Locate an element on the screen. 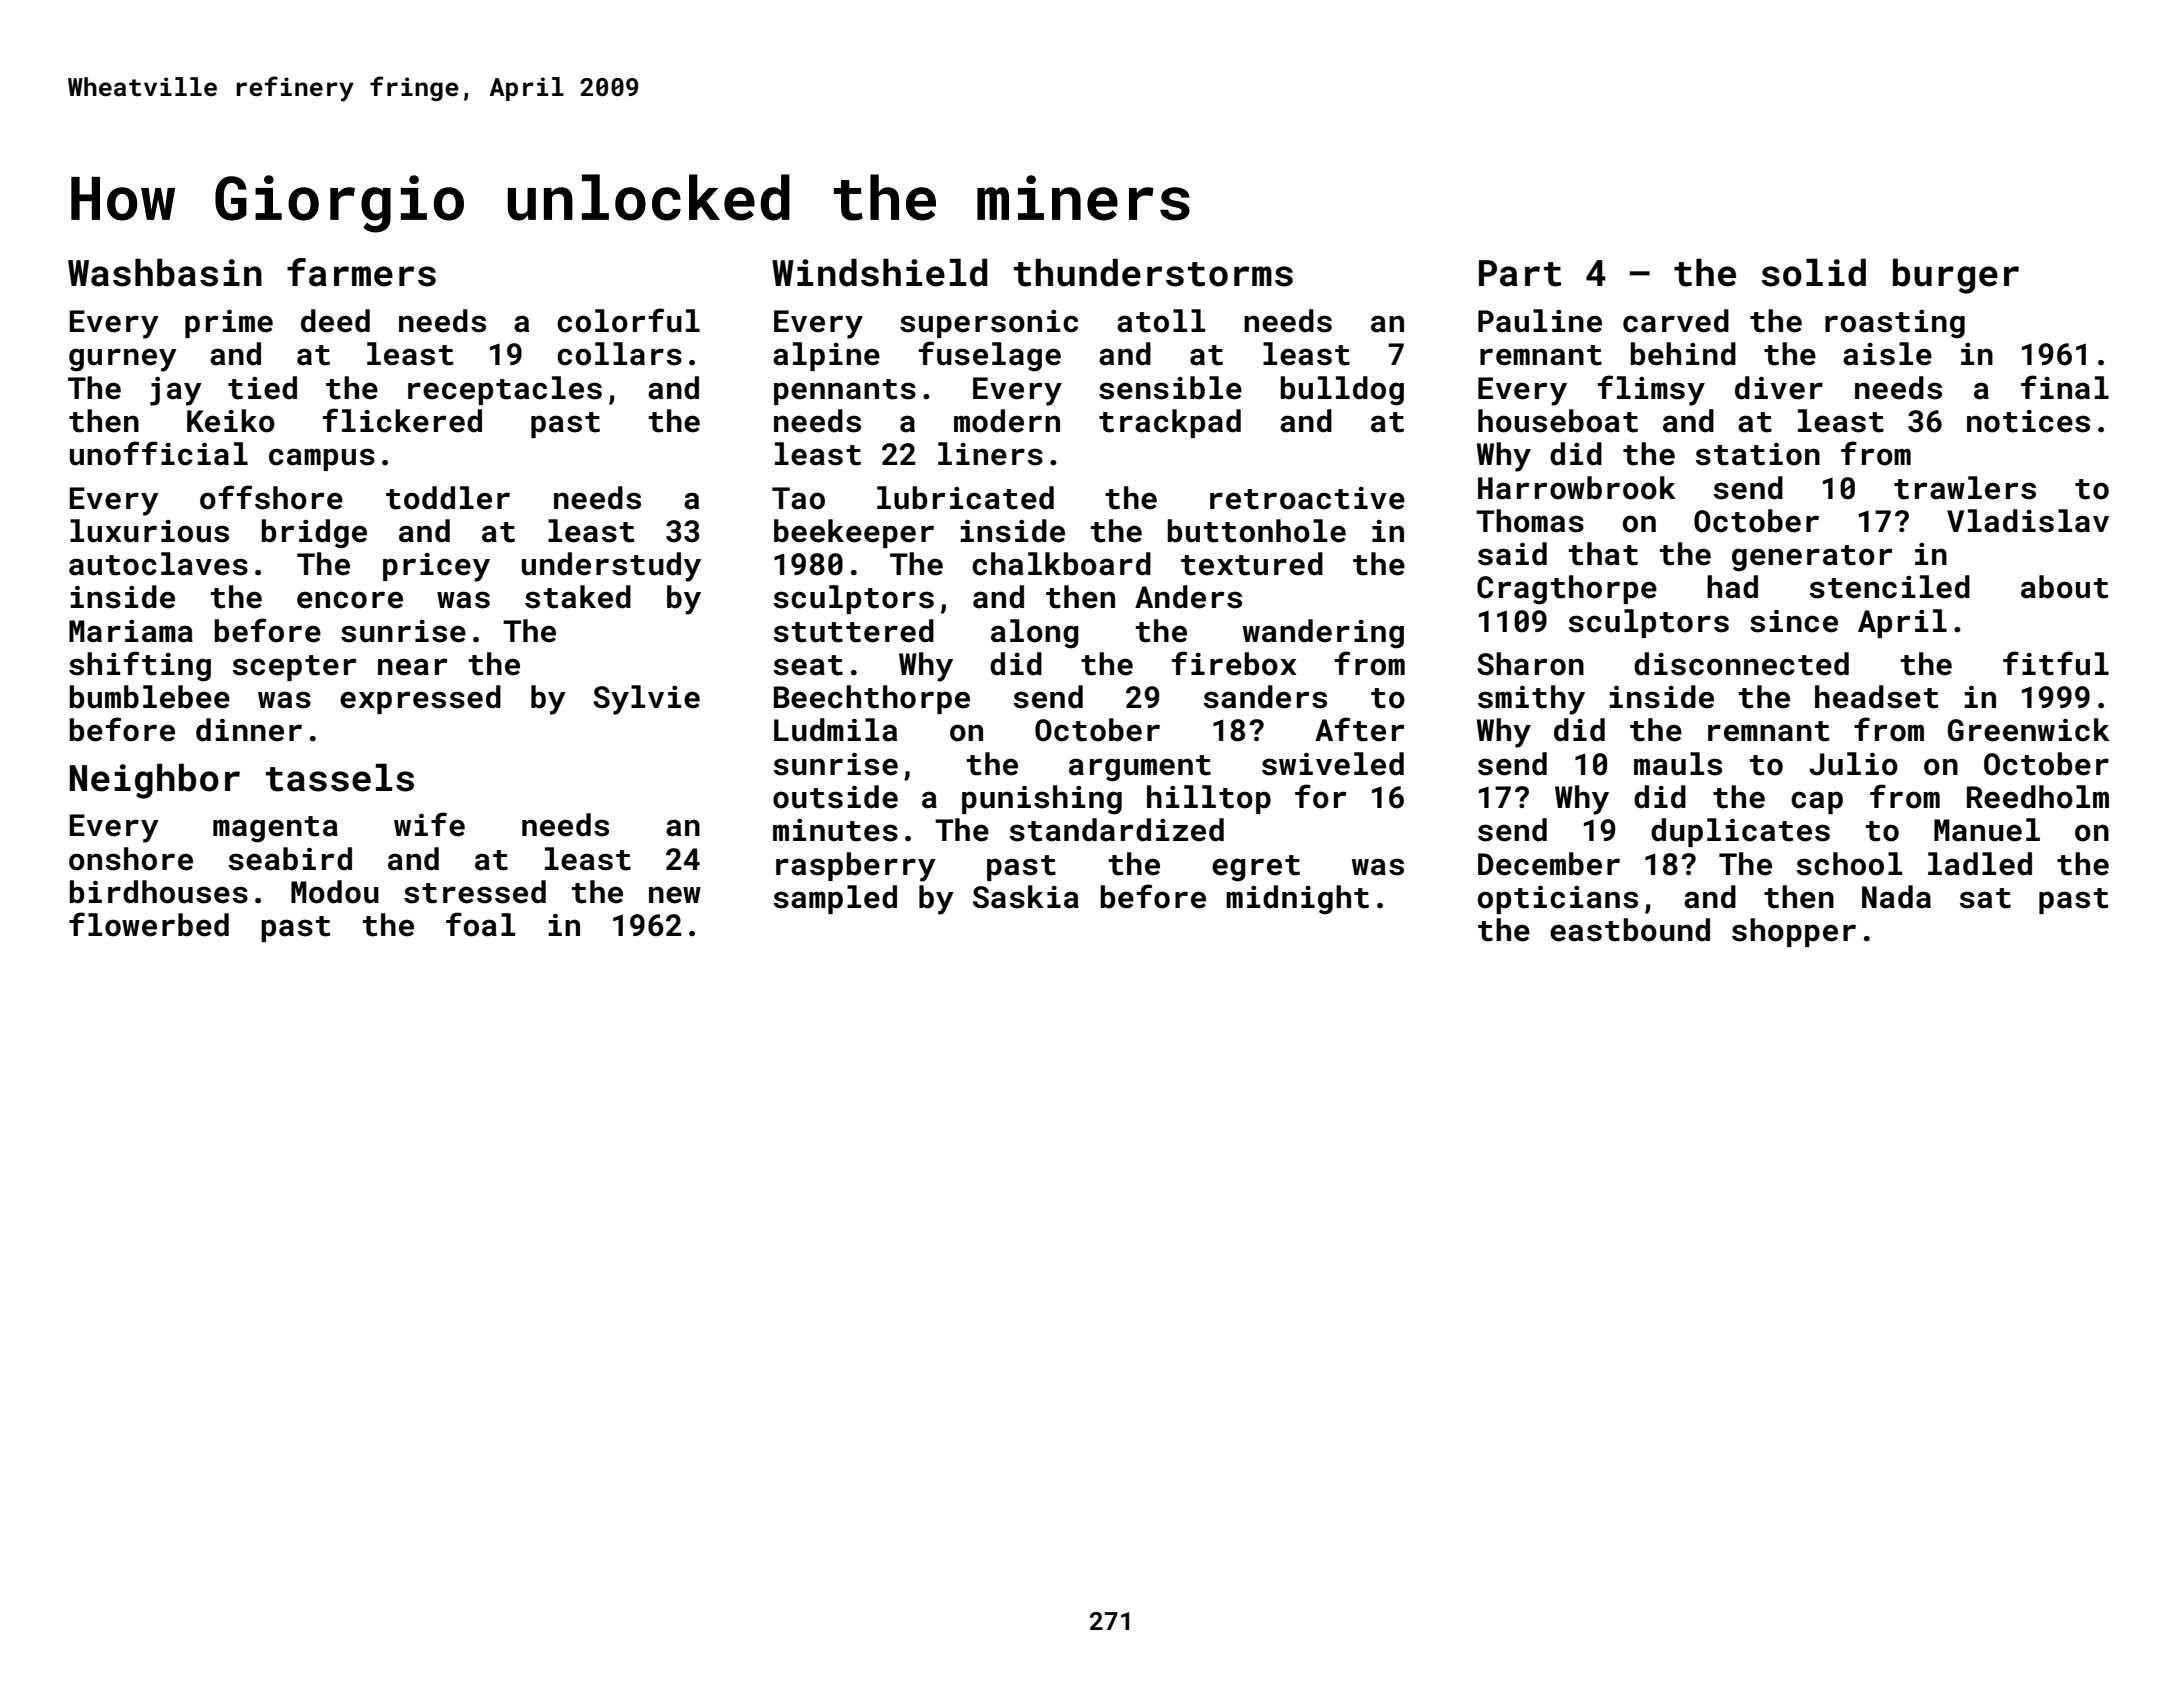  birdhouses is located at coordinates (158, 892).
